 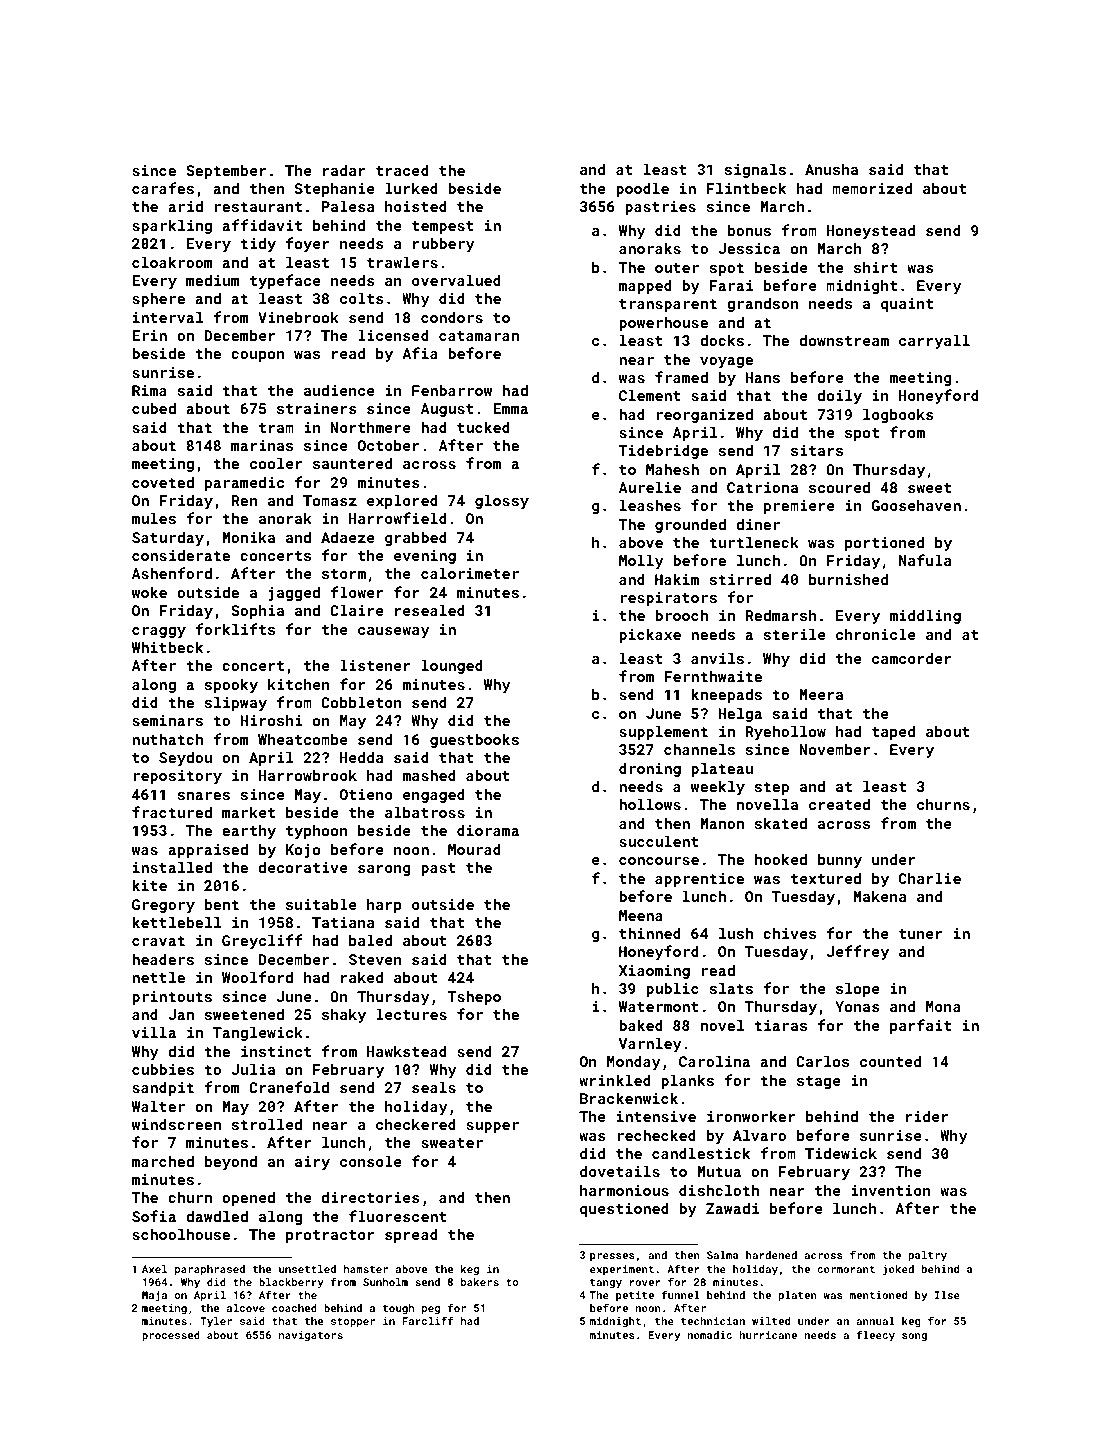 What do you see at coordinates (276, 428) in the screenshot?
I see `tram` at bounding box center [276, 428].
